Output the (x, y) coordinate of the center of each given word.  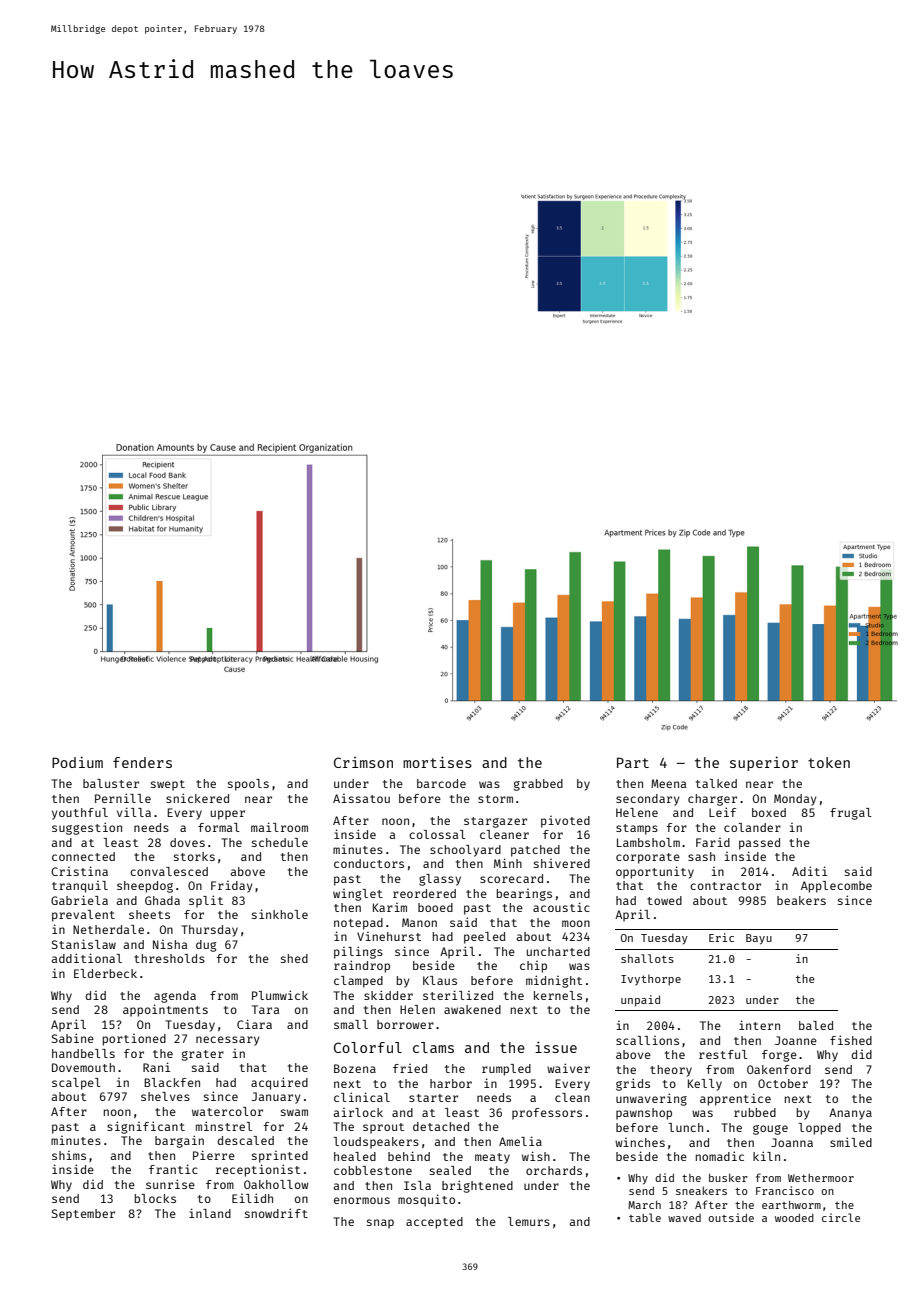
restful (723, 1054)
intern (759, 1025)
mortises (437, 762)
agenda (175, 997)
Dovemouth (83, 1067)
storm (495, 799)
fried (410, 1068)
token (829, 762)
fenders (142, 762)
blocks (155, 1198)
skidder (388, 995)
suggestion (87, 828)
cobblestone (373, 1170)
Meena (668, 783)
